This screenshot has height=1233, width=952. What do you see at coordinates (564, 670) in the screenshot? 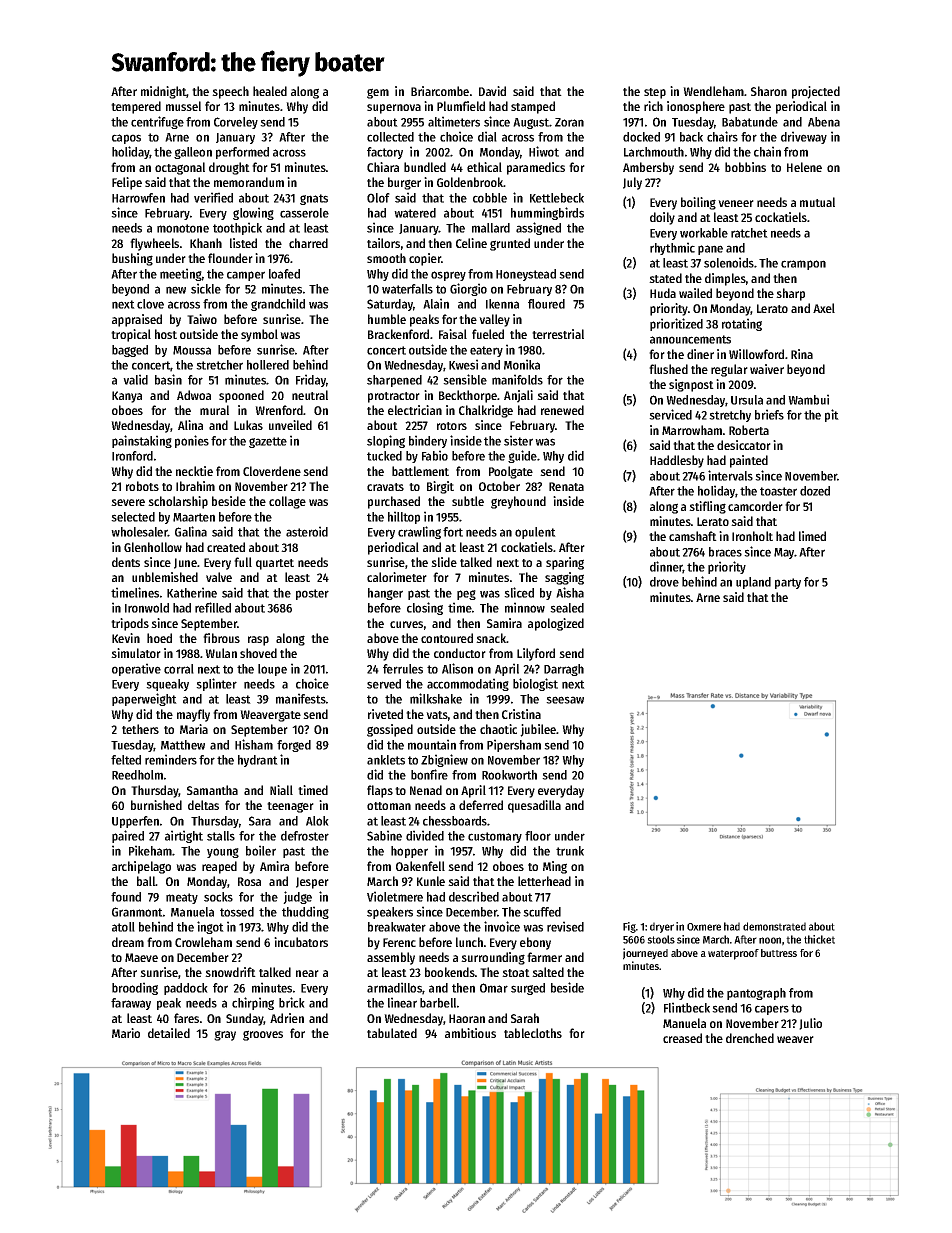
I see `Darragh` at bounding box center [564, 670].
